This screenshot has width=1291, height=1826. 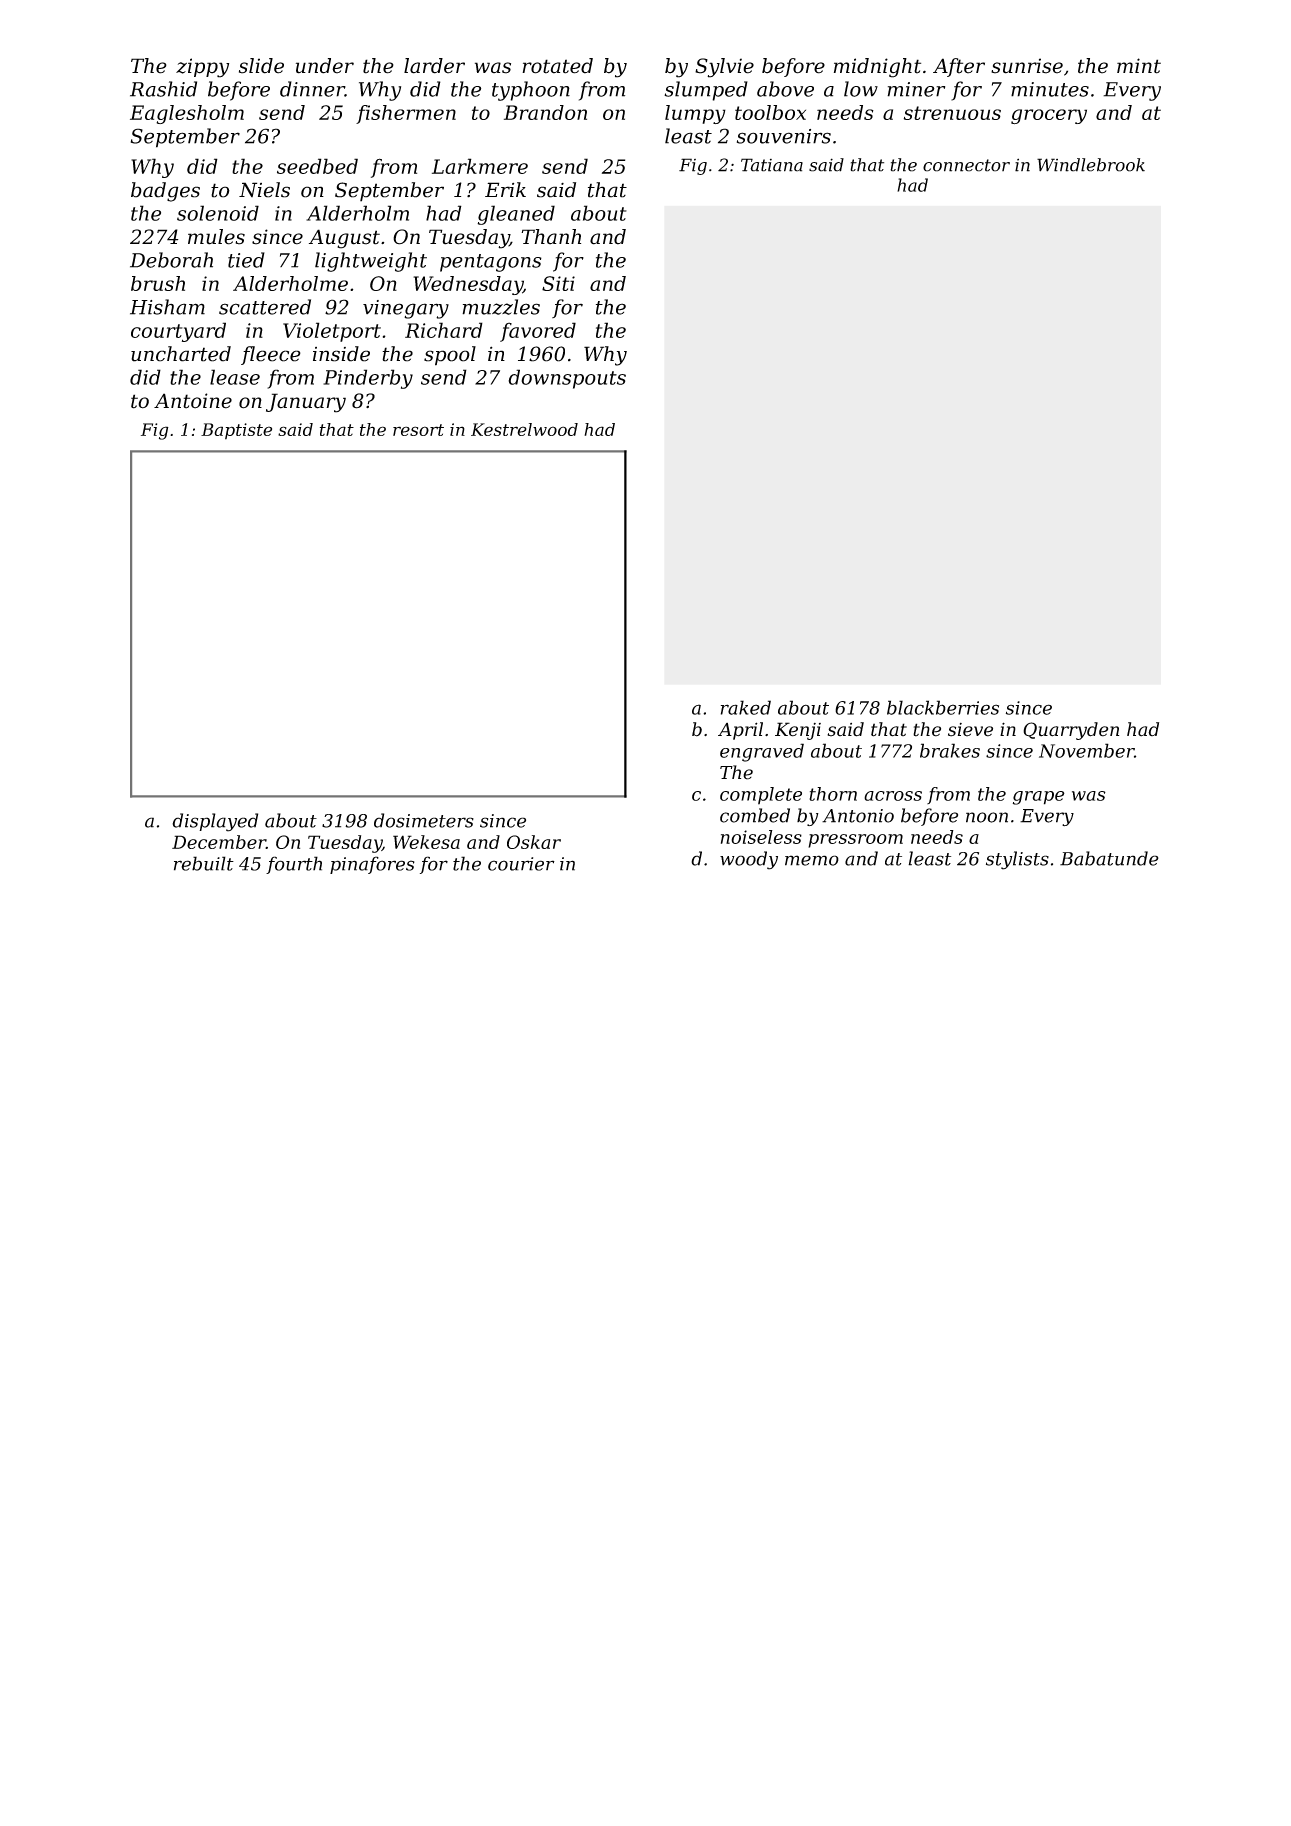 What do you see at coordinates (557, 66) in the screenshot?
I see `rotated` at bounding box center [557, 66].
